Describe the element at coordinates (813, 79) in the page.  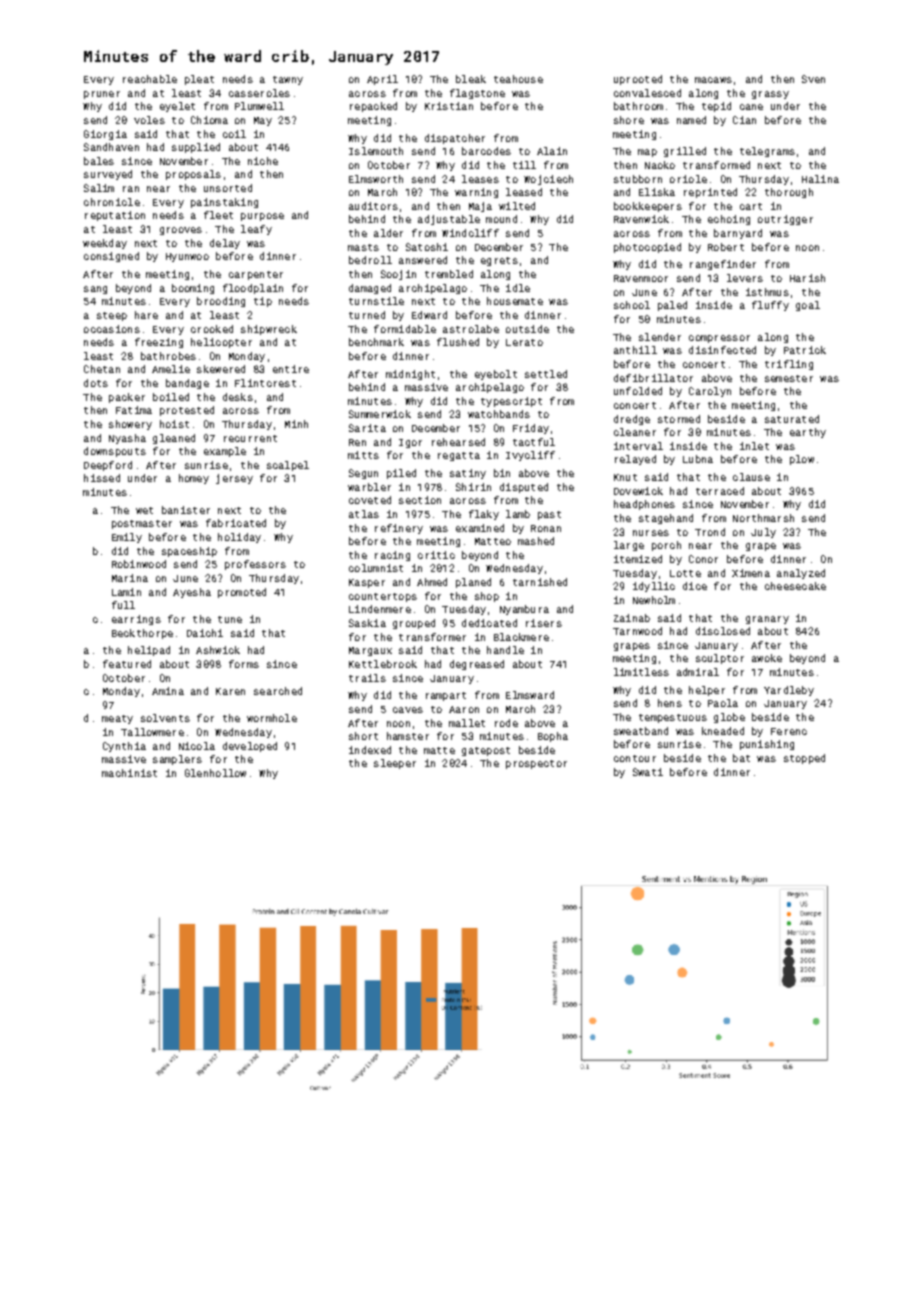
I see `Sven` at that location.
